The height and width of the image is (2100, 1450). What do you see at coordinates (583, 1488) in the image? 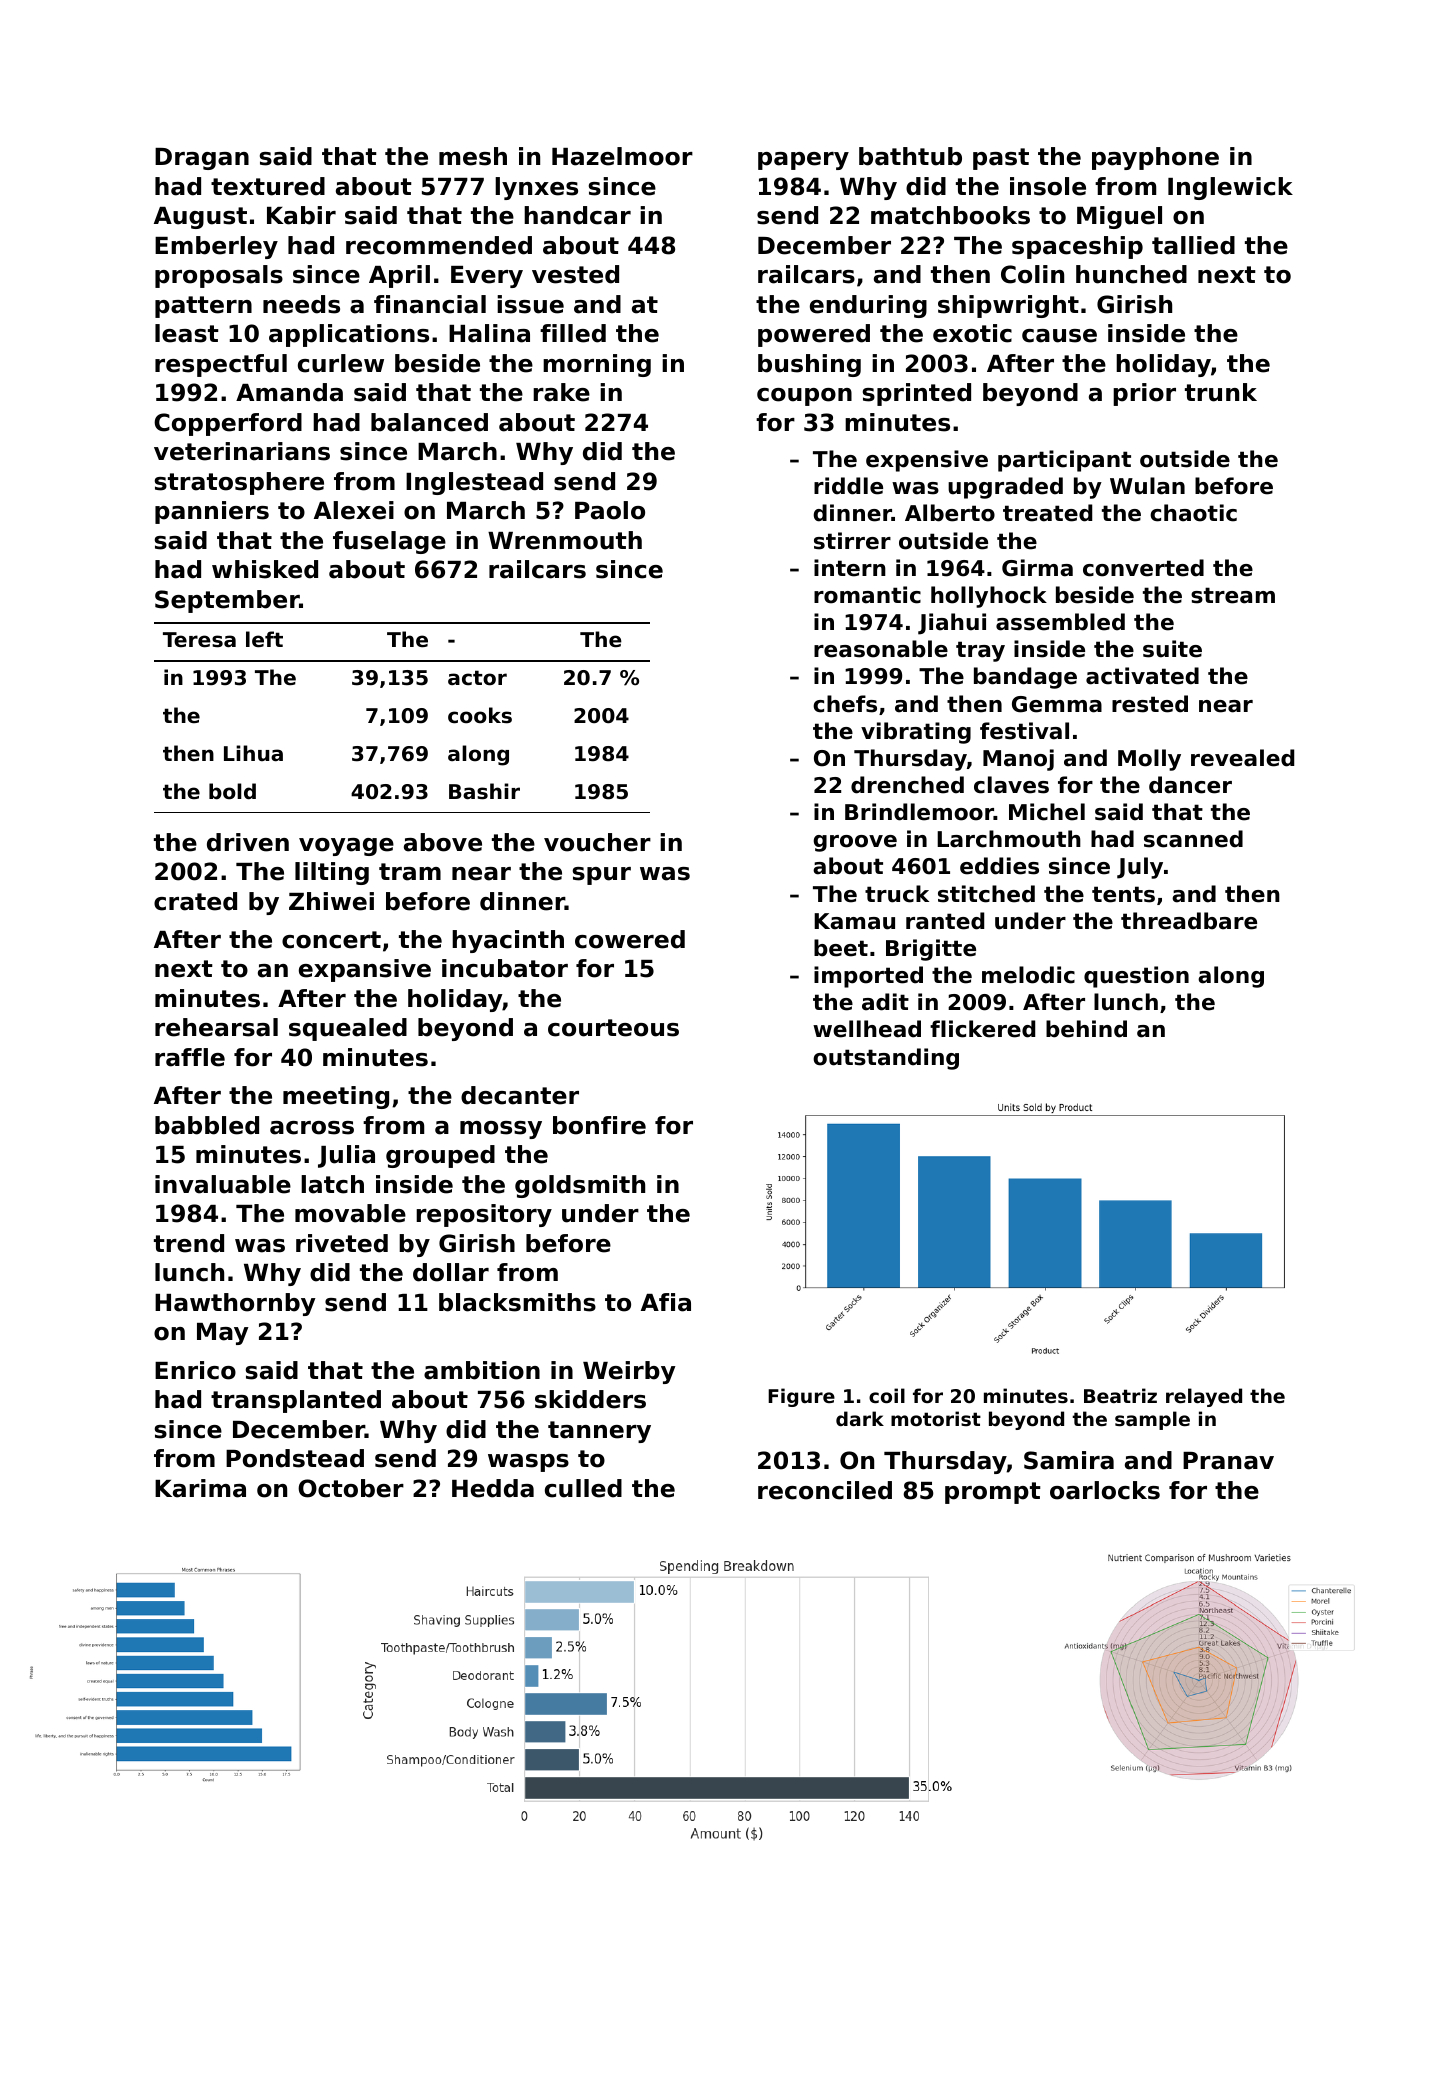
I see `culled` at bounding box center [583, 1488].
